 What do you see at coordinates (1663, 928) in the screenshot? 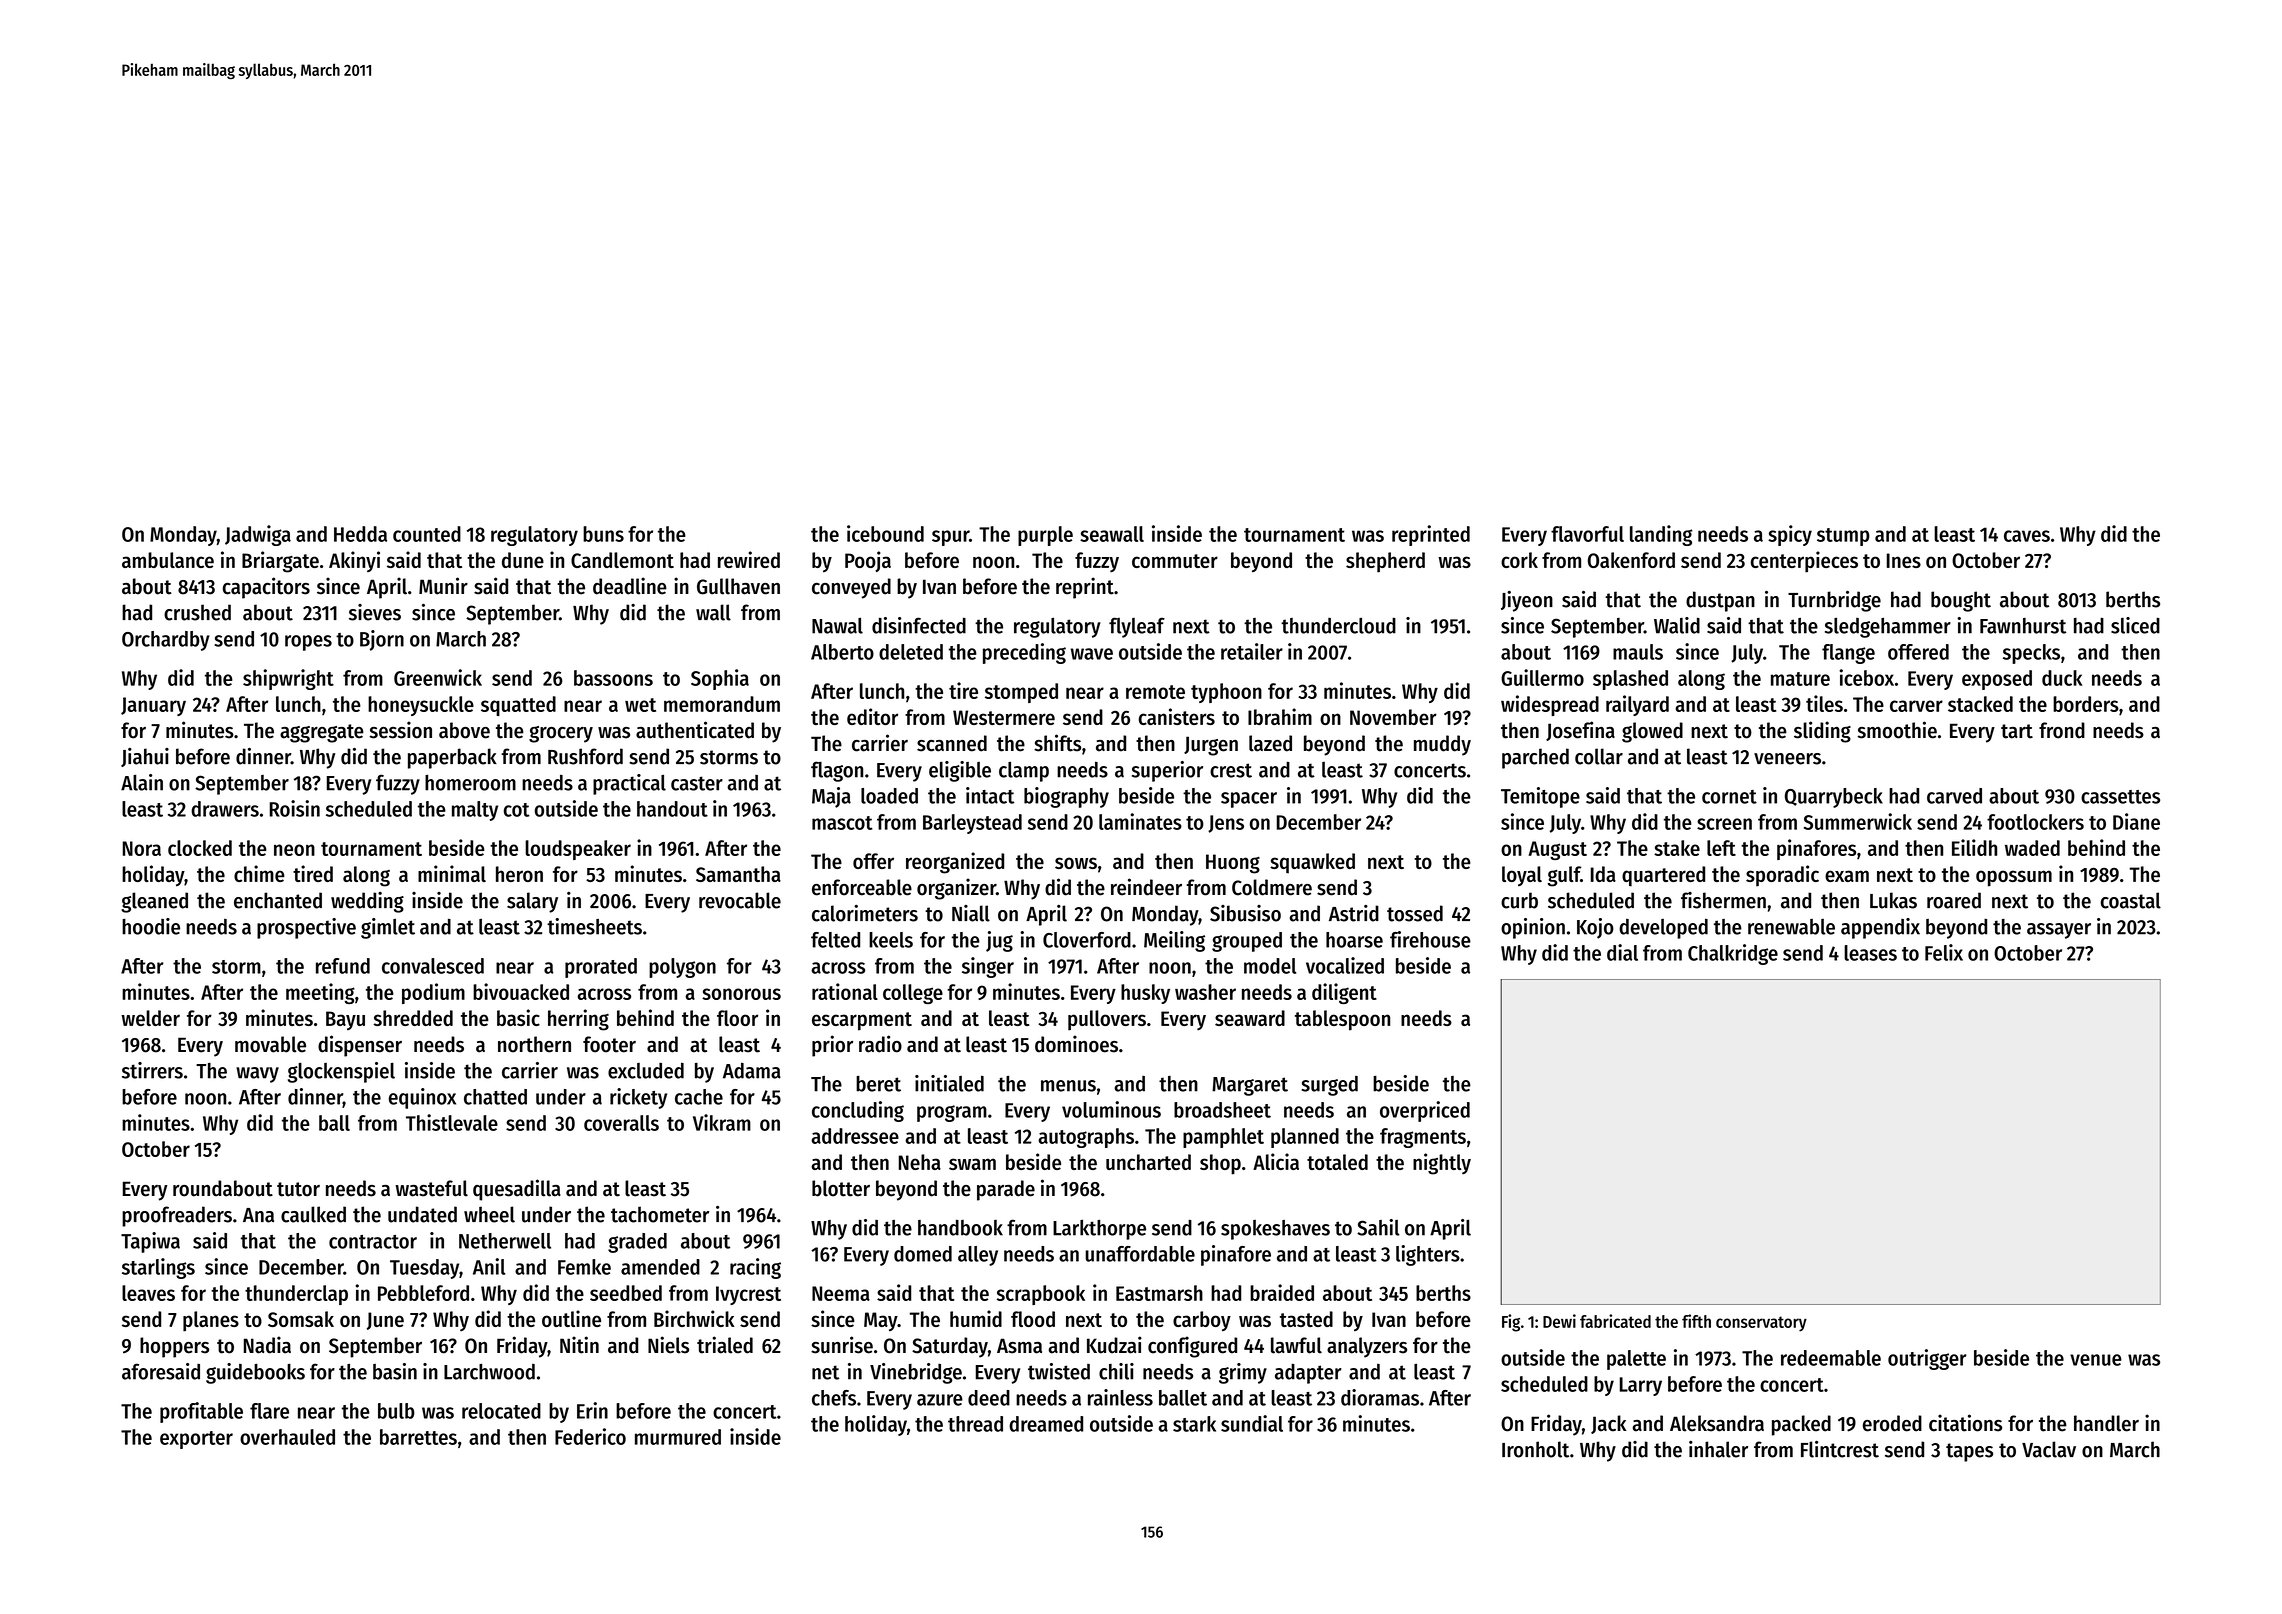
I see `developed` at bounding box center [1663, 928].
